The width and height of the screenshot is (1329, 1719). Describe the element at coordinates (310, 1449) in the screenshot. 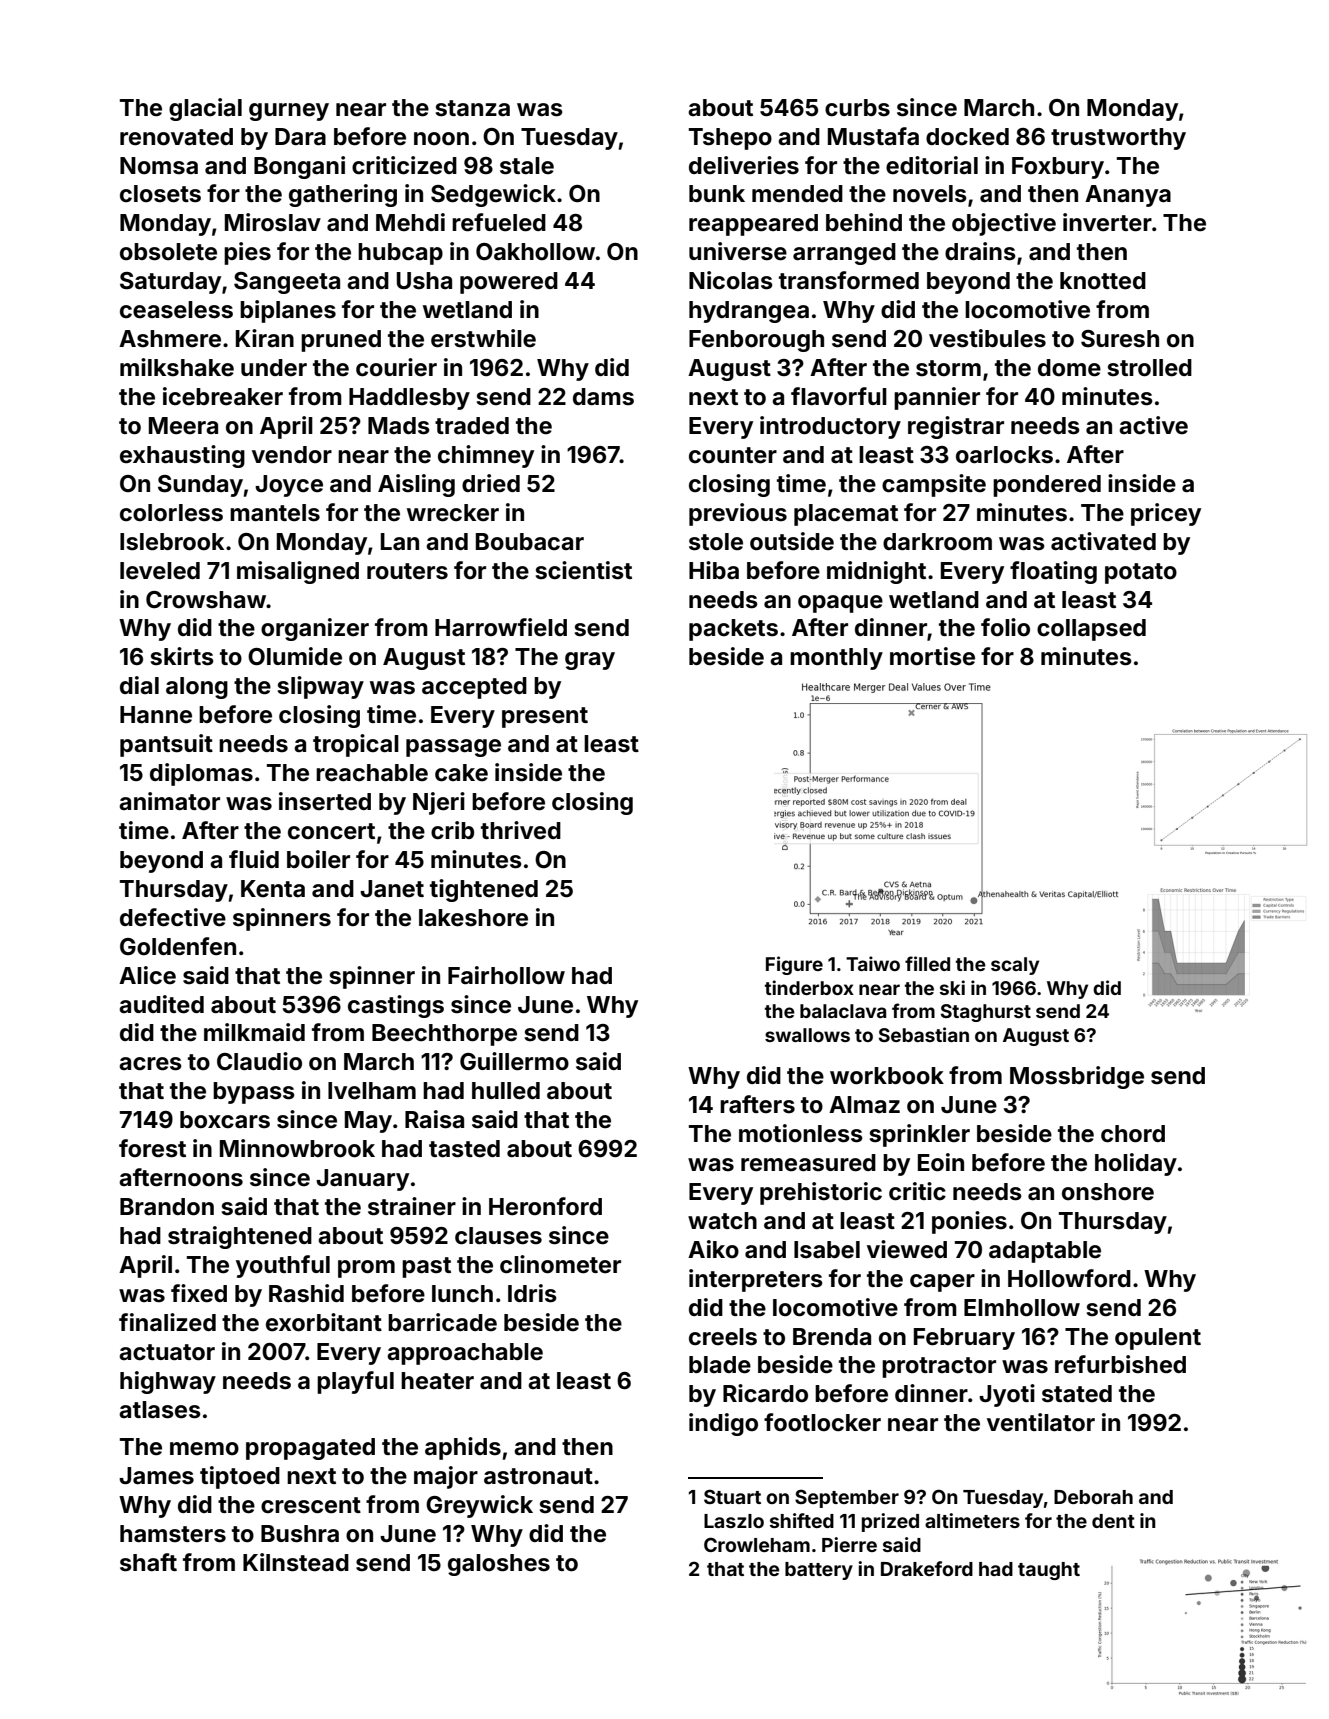

I see `propagated` at that location.
